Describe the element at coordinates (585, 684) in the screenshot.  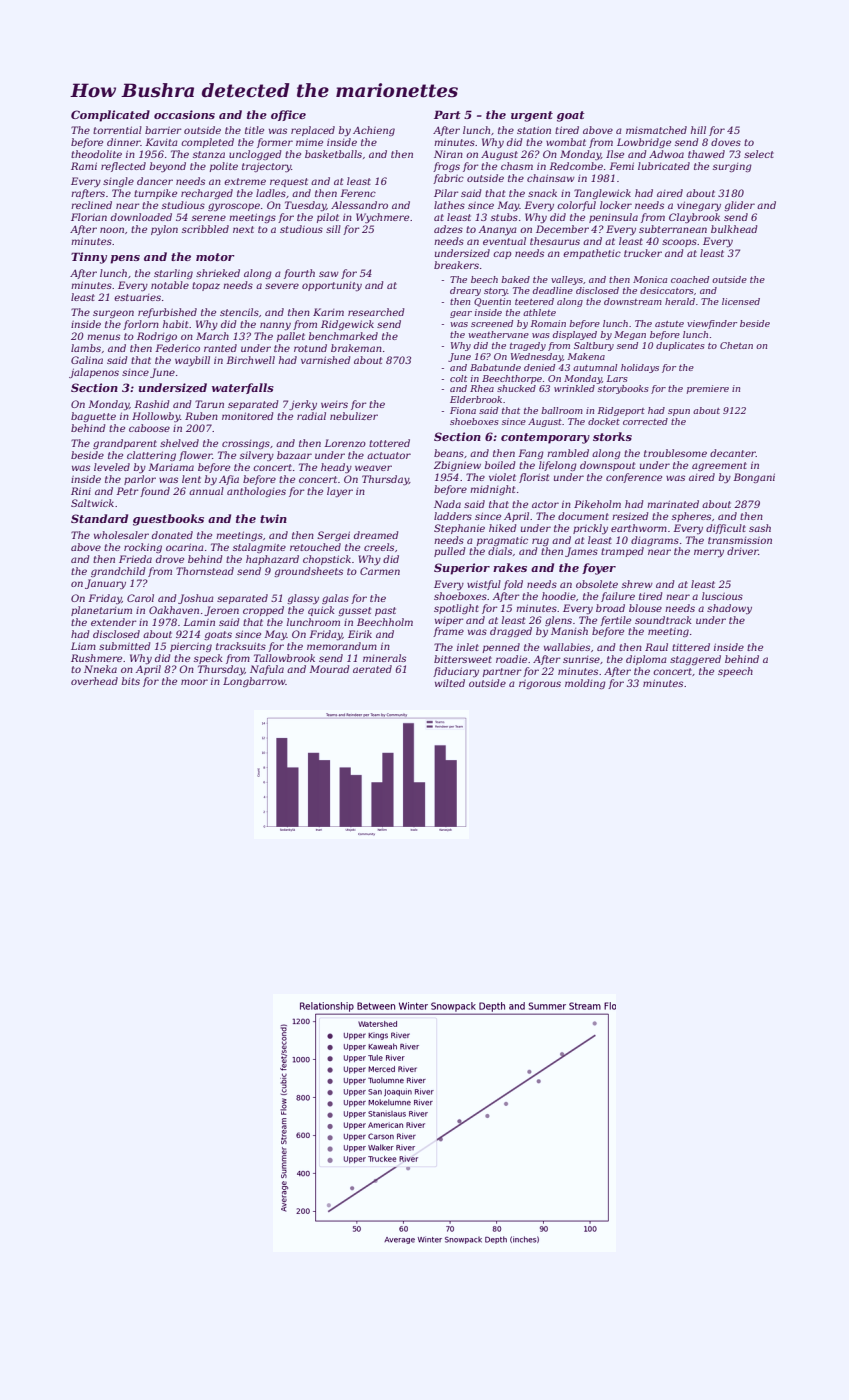
I see `molding` at that location.
